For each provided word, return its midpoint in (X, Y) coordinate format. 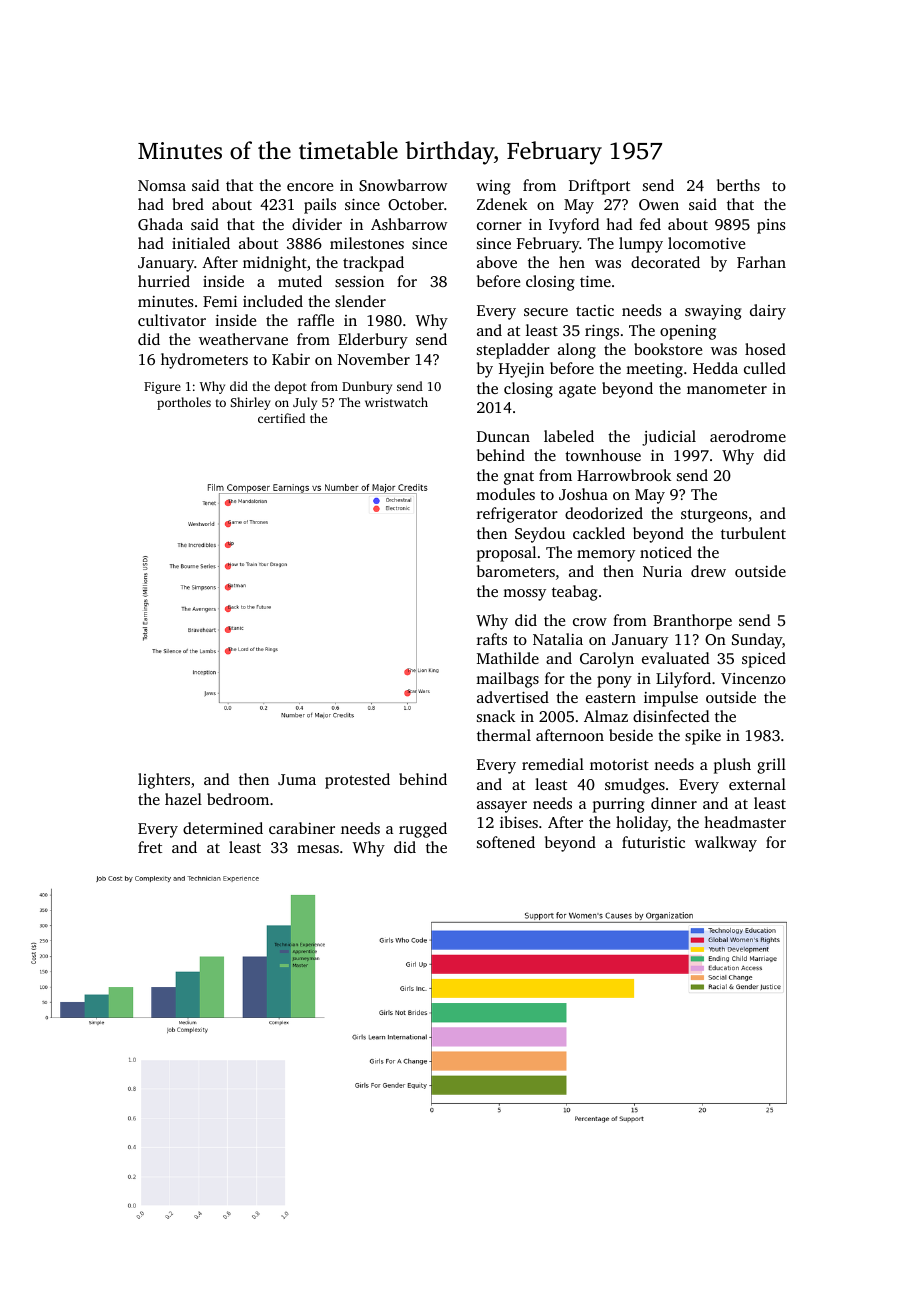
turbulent (753, 533)
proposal (506, 554)
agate (577, 391)
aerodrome (748, 436)
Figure (162, 388)
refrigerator (517, 515)
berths (738, 185)
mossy (524, 595)
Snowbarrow (403, 185)
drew (708, 571)
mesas (318, 849)
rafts (492, 639)
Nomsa (162, 185)
